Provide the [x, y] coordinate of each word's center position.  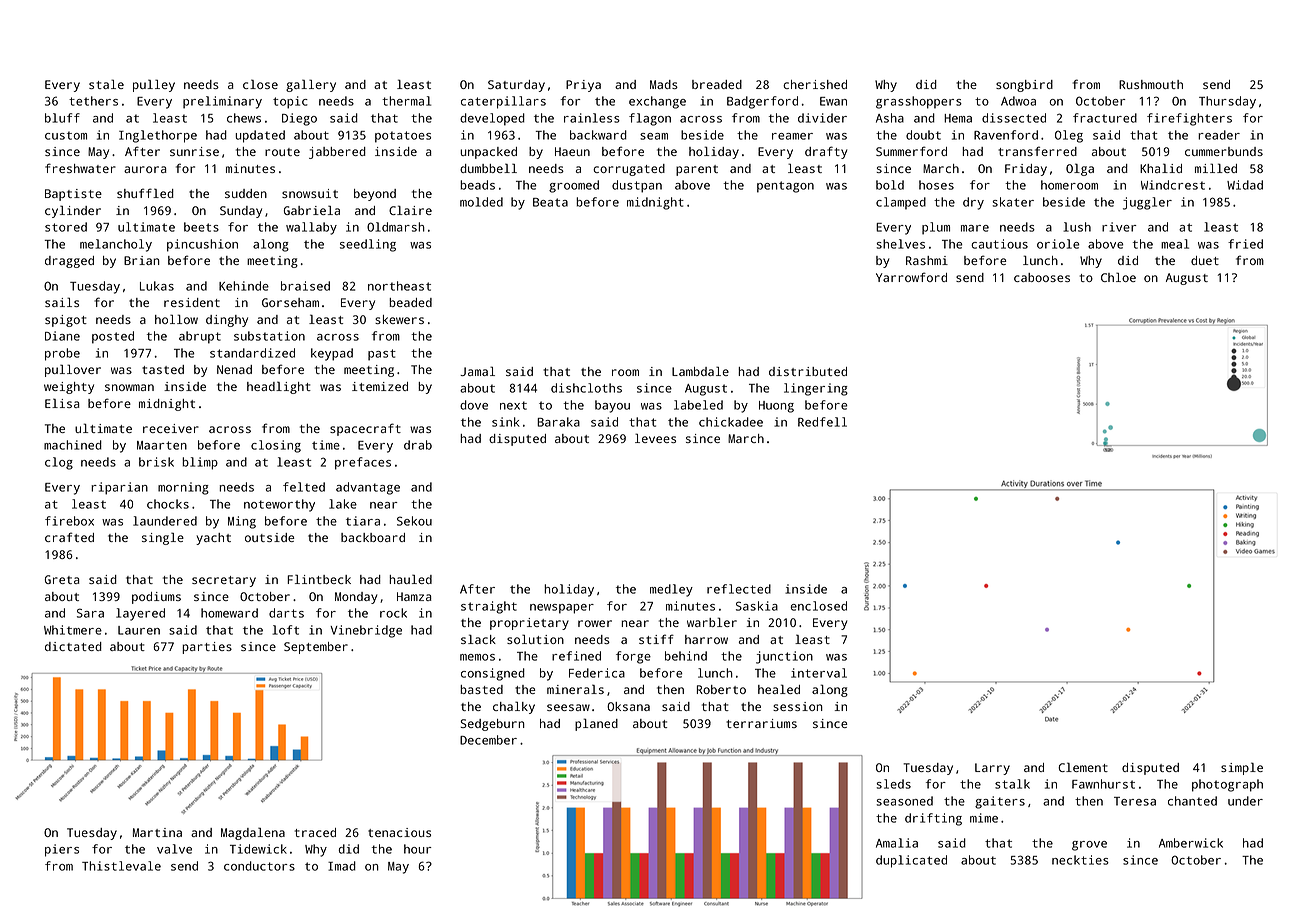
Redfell [822, 422]
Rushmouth [1151, 84]
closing [276, 446]
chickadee [731, 422]
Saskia [757, 606]
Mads [664, 84]
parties [207, 648]
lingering [816, 389]
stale [106, 84]
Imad [342, 866]
